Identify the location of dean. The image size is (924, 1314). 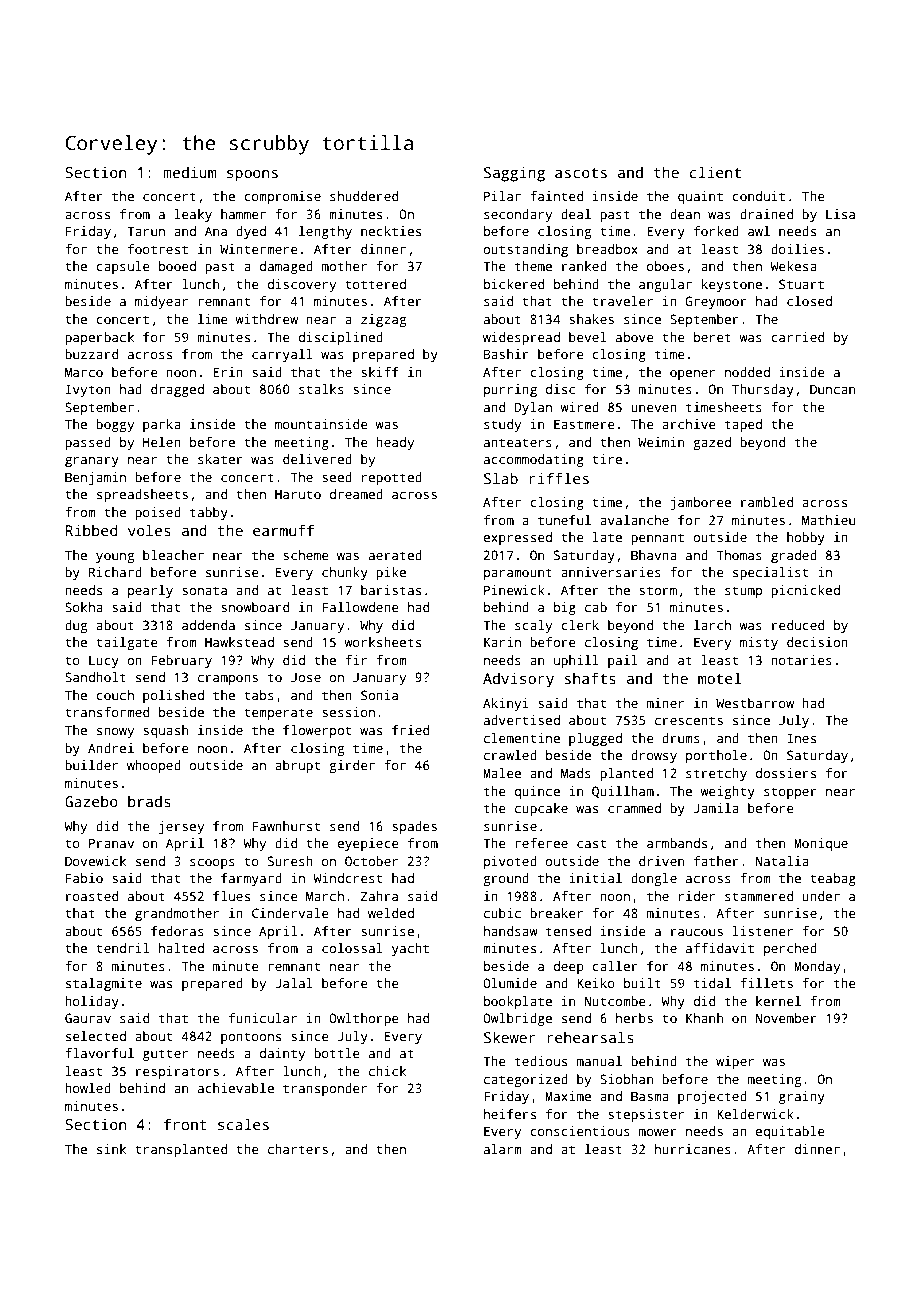
(685, 214).
